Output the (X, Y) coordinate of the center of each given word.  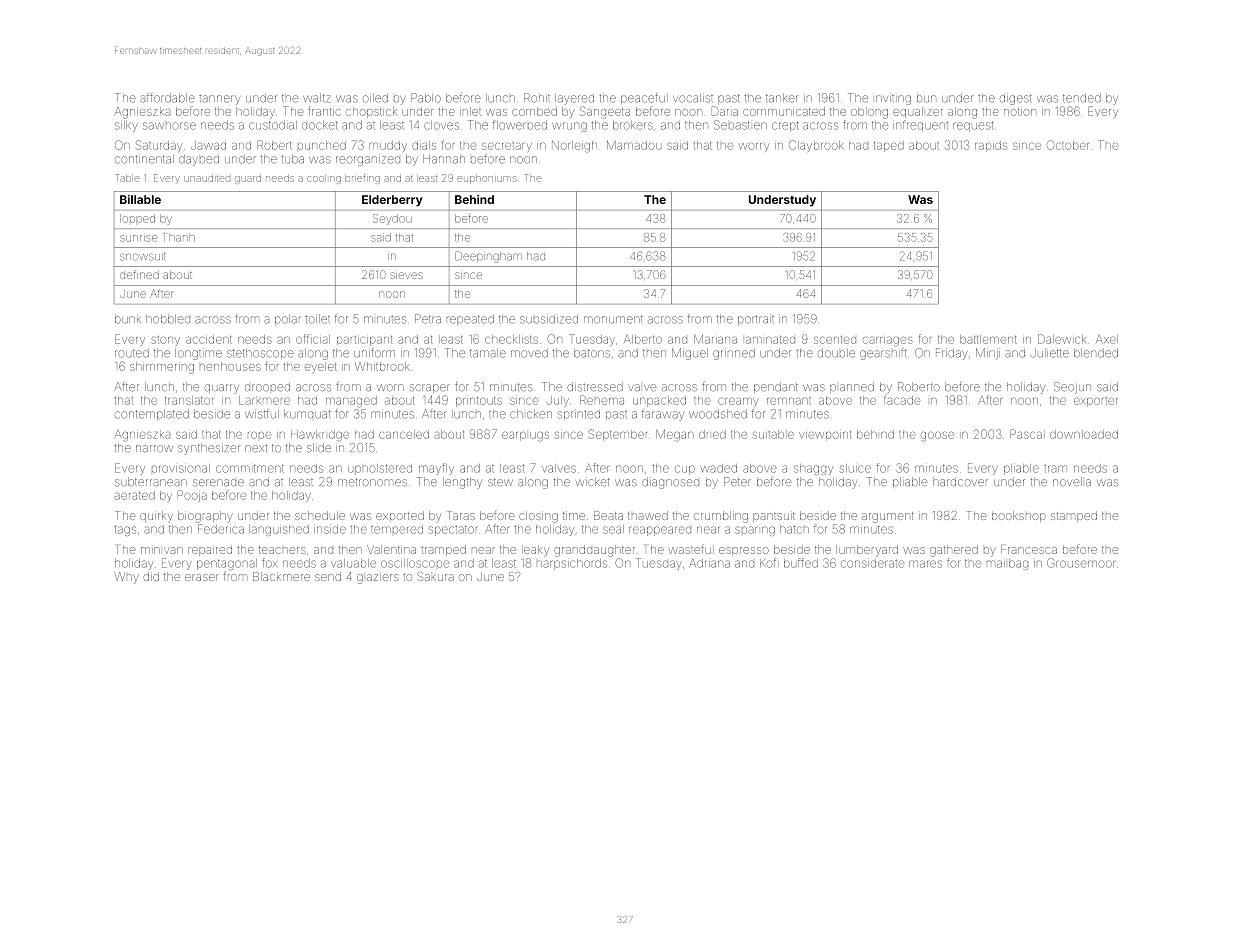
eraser (202, 577)
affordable (167, 98)
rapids (991, 145)
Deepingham (488, 257)
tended (1082, 98)
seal (613, 529)
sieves (407, 275)
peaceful (643, 98)
